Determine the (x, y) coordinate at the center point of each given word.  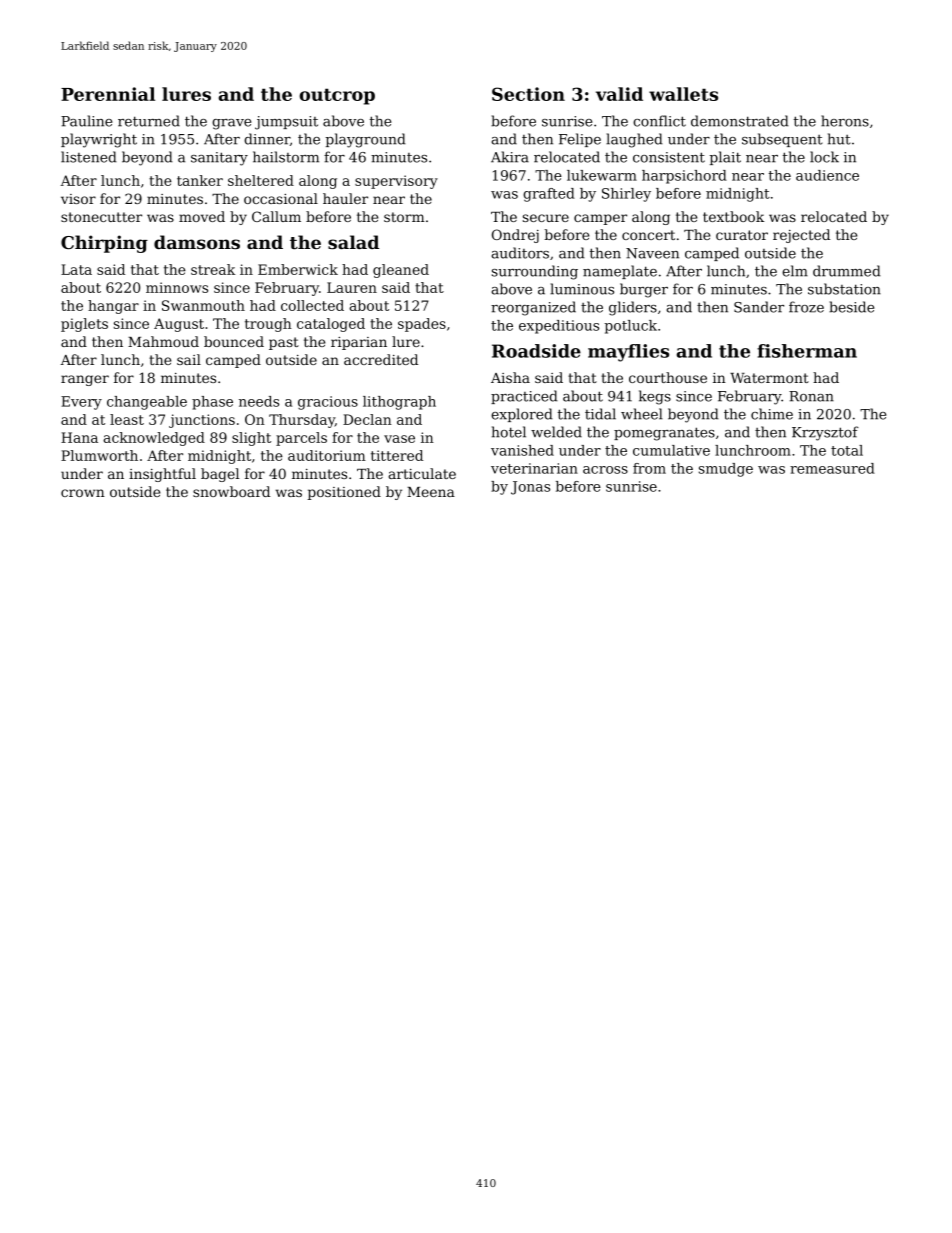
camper (600, 219)
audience (827, 175)
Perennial (108, 94)
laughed (634, 140)
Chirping (104, 244)
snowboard (231, 491)
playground (366, 140)
